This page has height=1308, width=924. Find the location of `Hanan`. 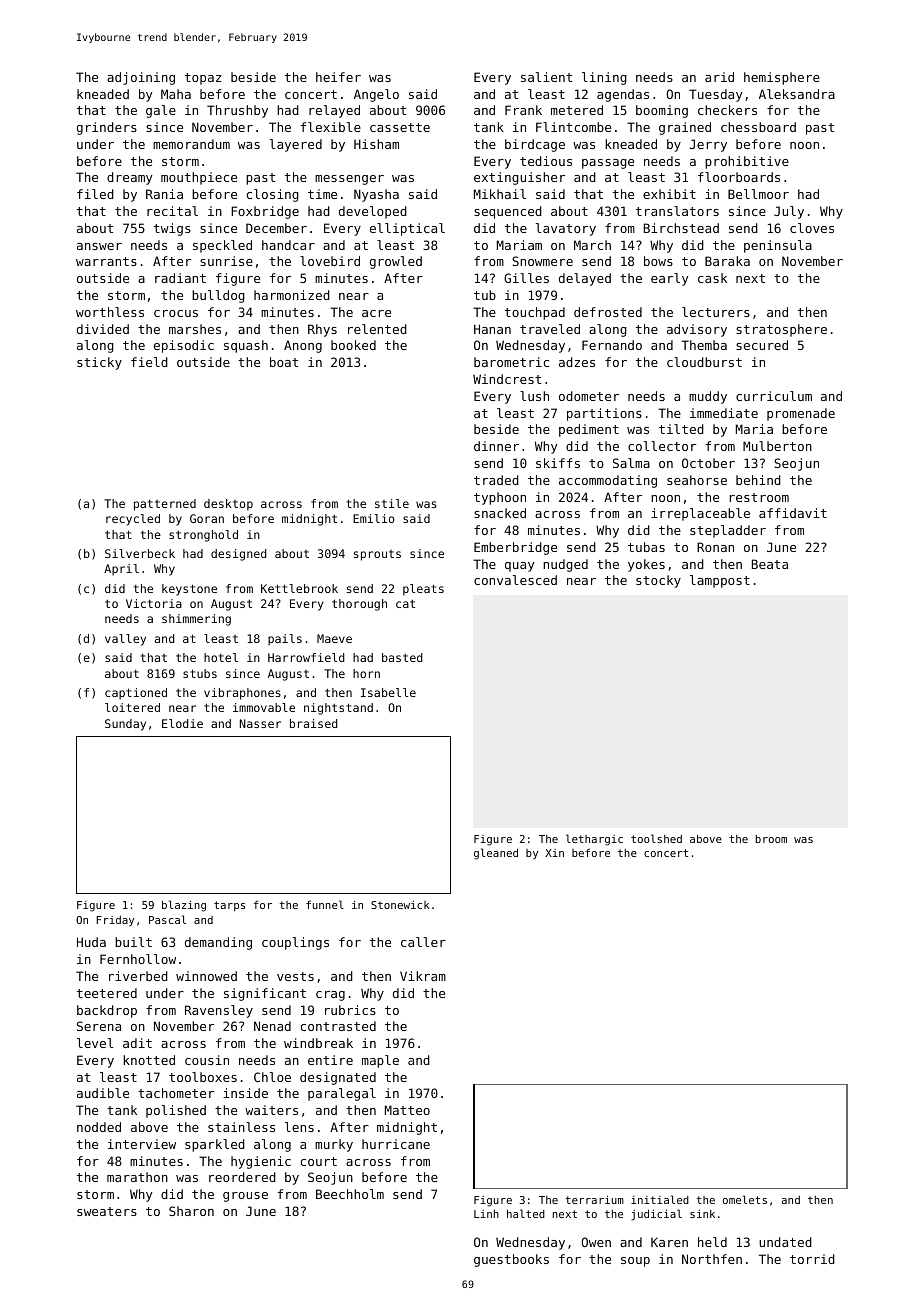

Hanan is located at coordinates (492, 329).
